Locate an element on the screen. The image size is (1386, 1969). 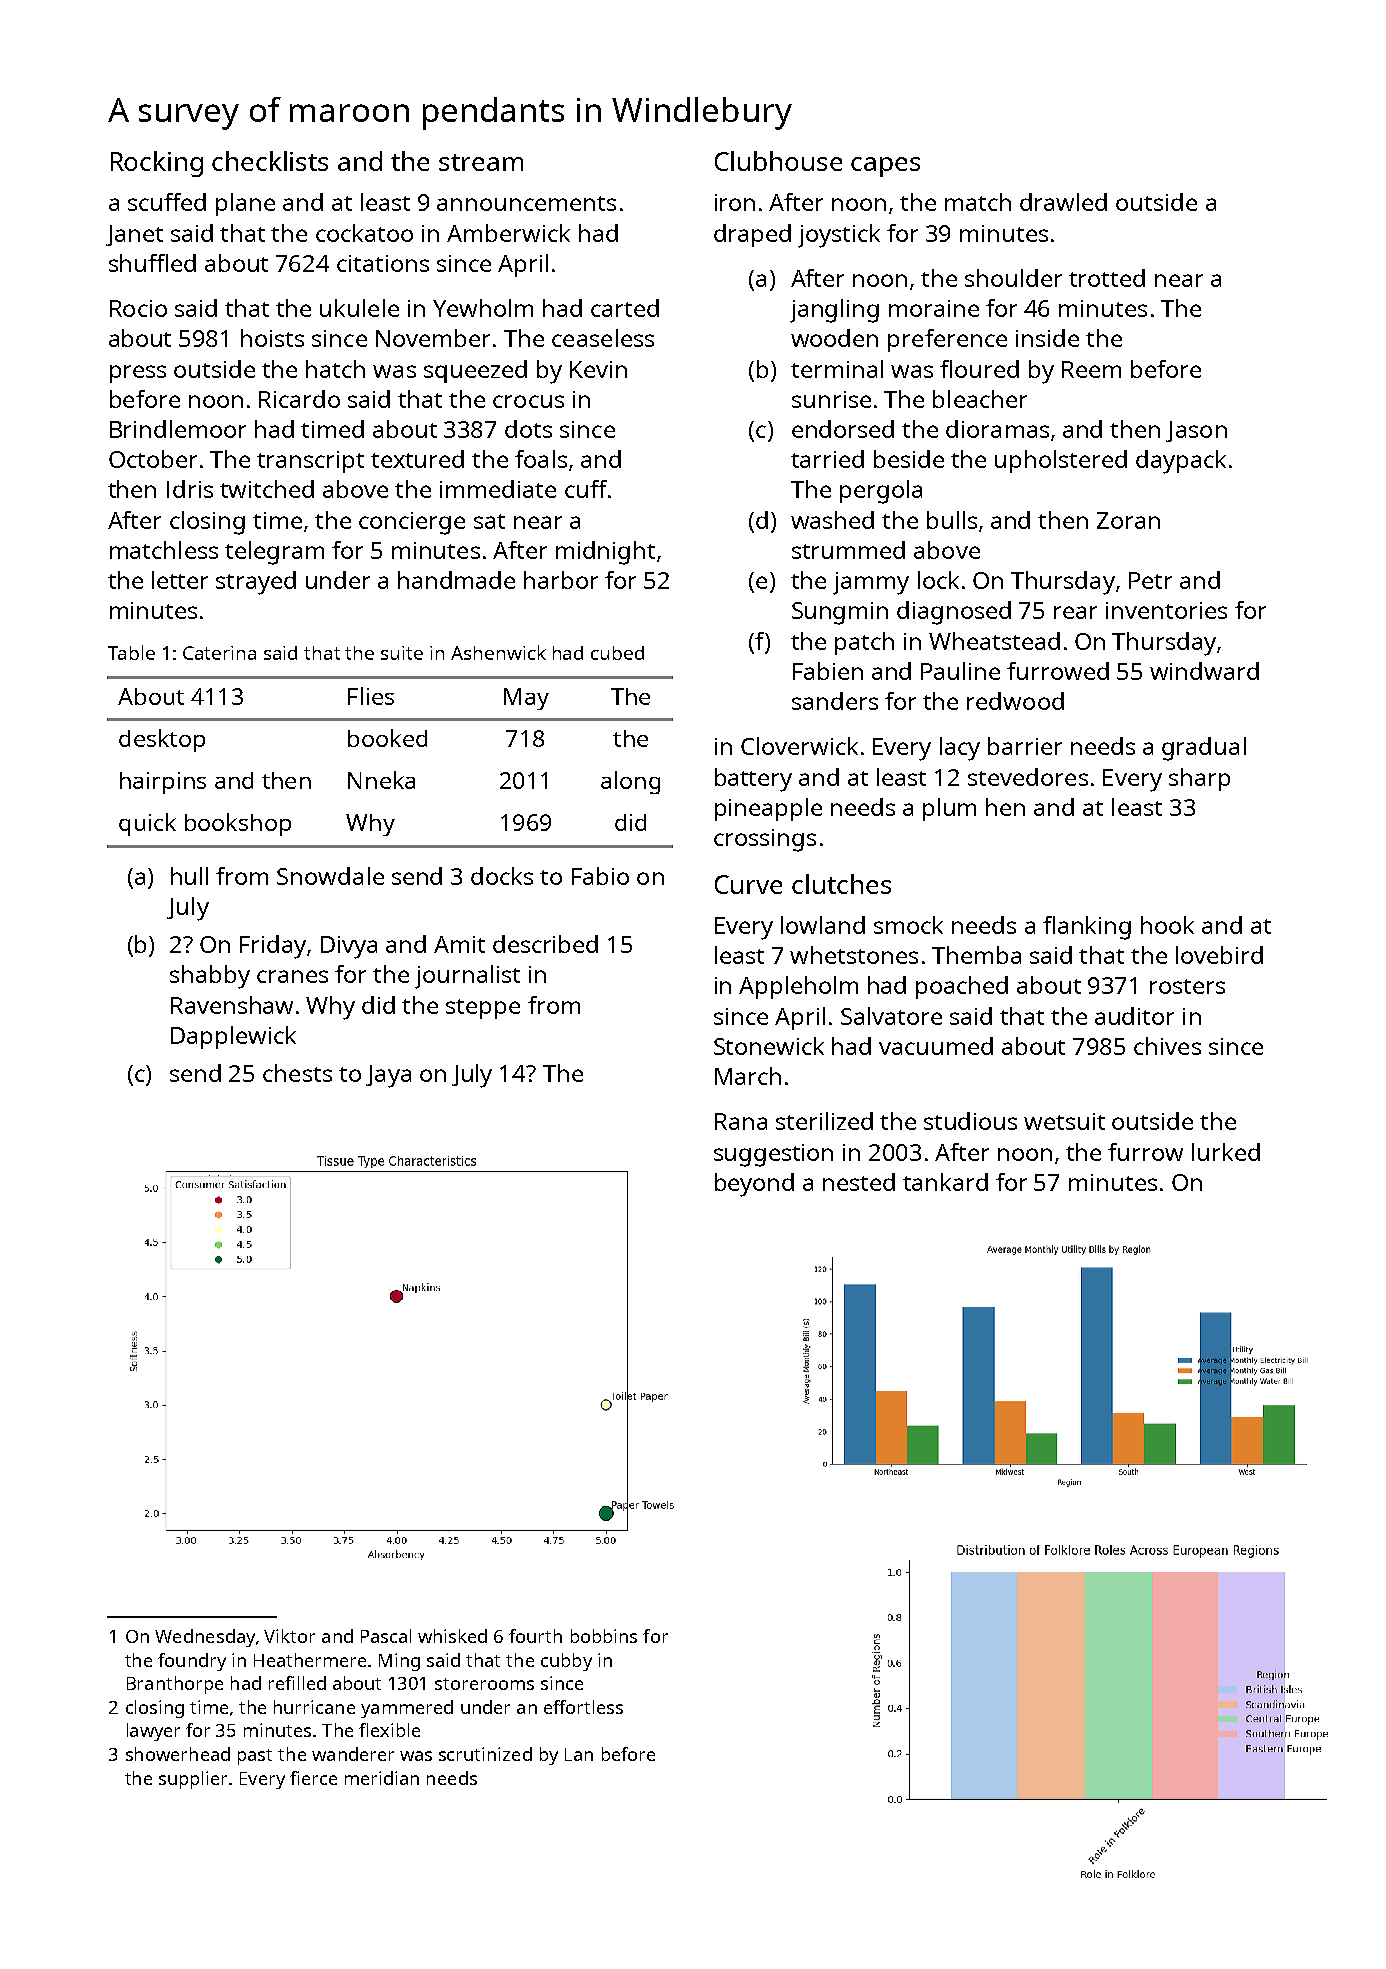
Curve is located at coordinates (748, 884).
